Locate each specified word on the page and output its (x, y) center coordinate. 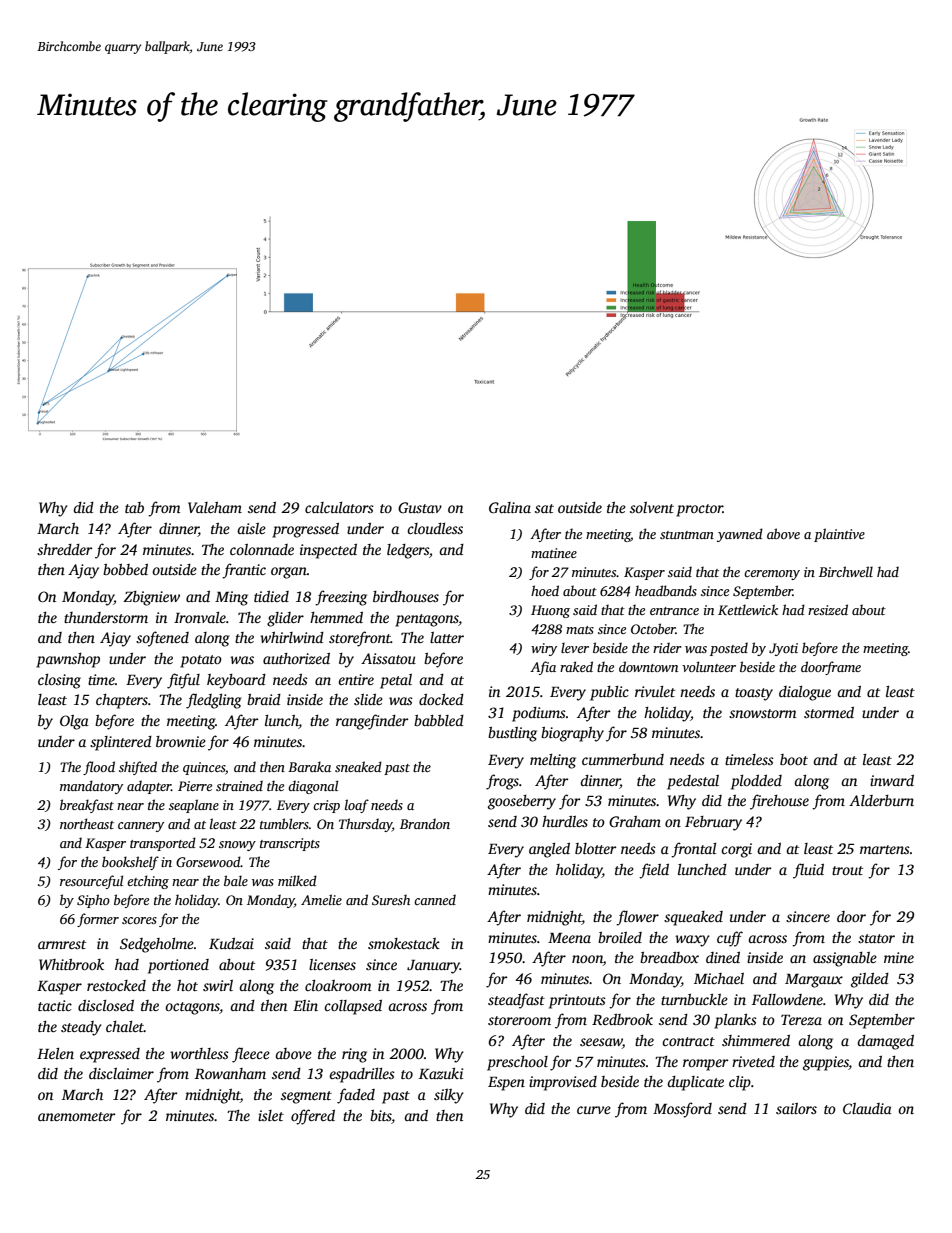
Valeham (215, 507)
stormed (829, 712)
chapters (122, 701)
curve (594, 1110)
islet (271, 1115)
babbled (439, 720)
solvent (652, 507)
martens (885, 849)
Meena (569, 938)
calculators (339, 507)
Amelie (321, 899)
